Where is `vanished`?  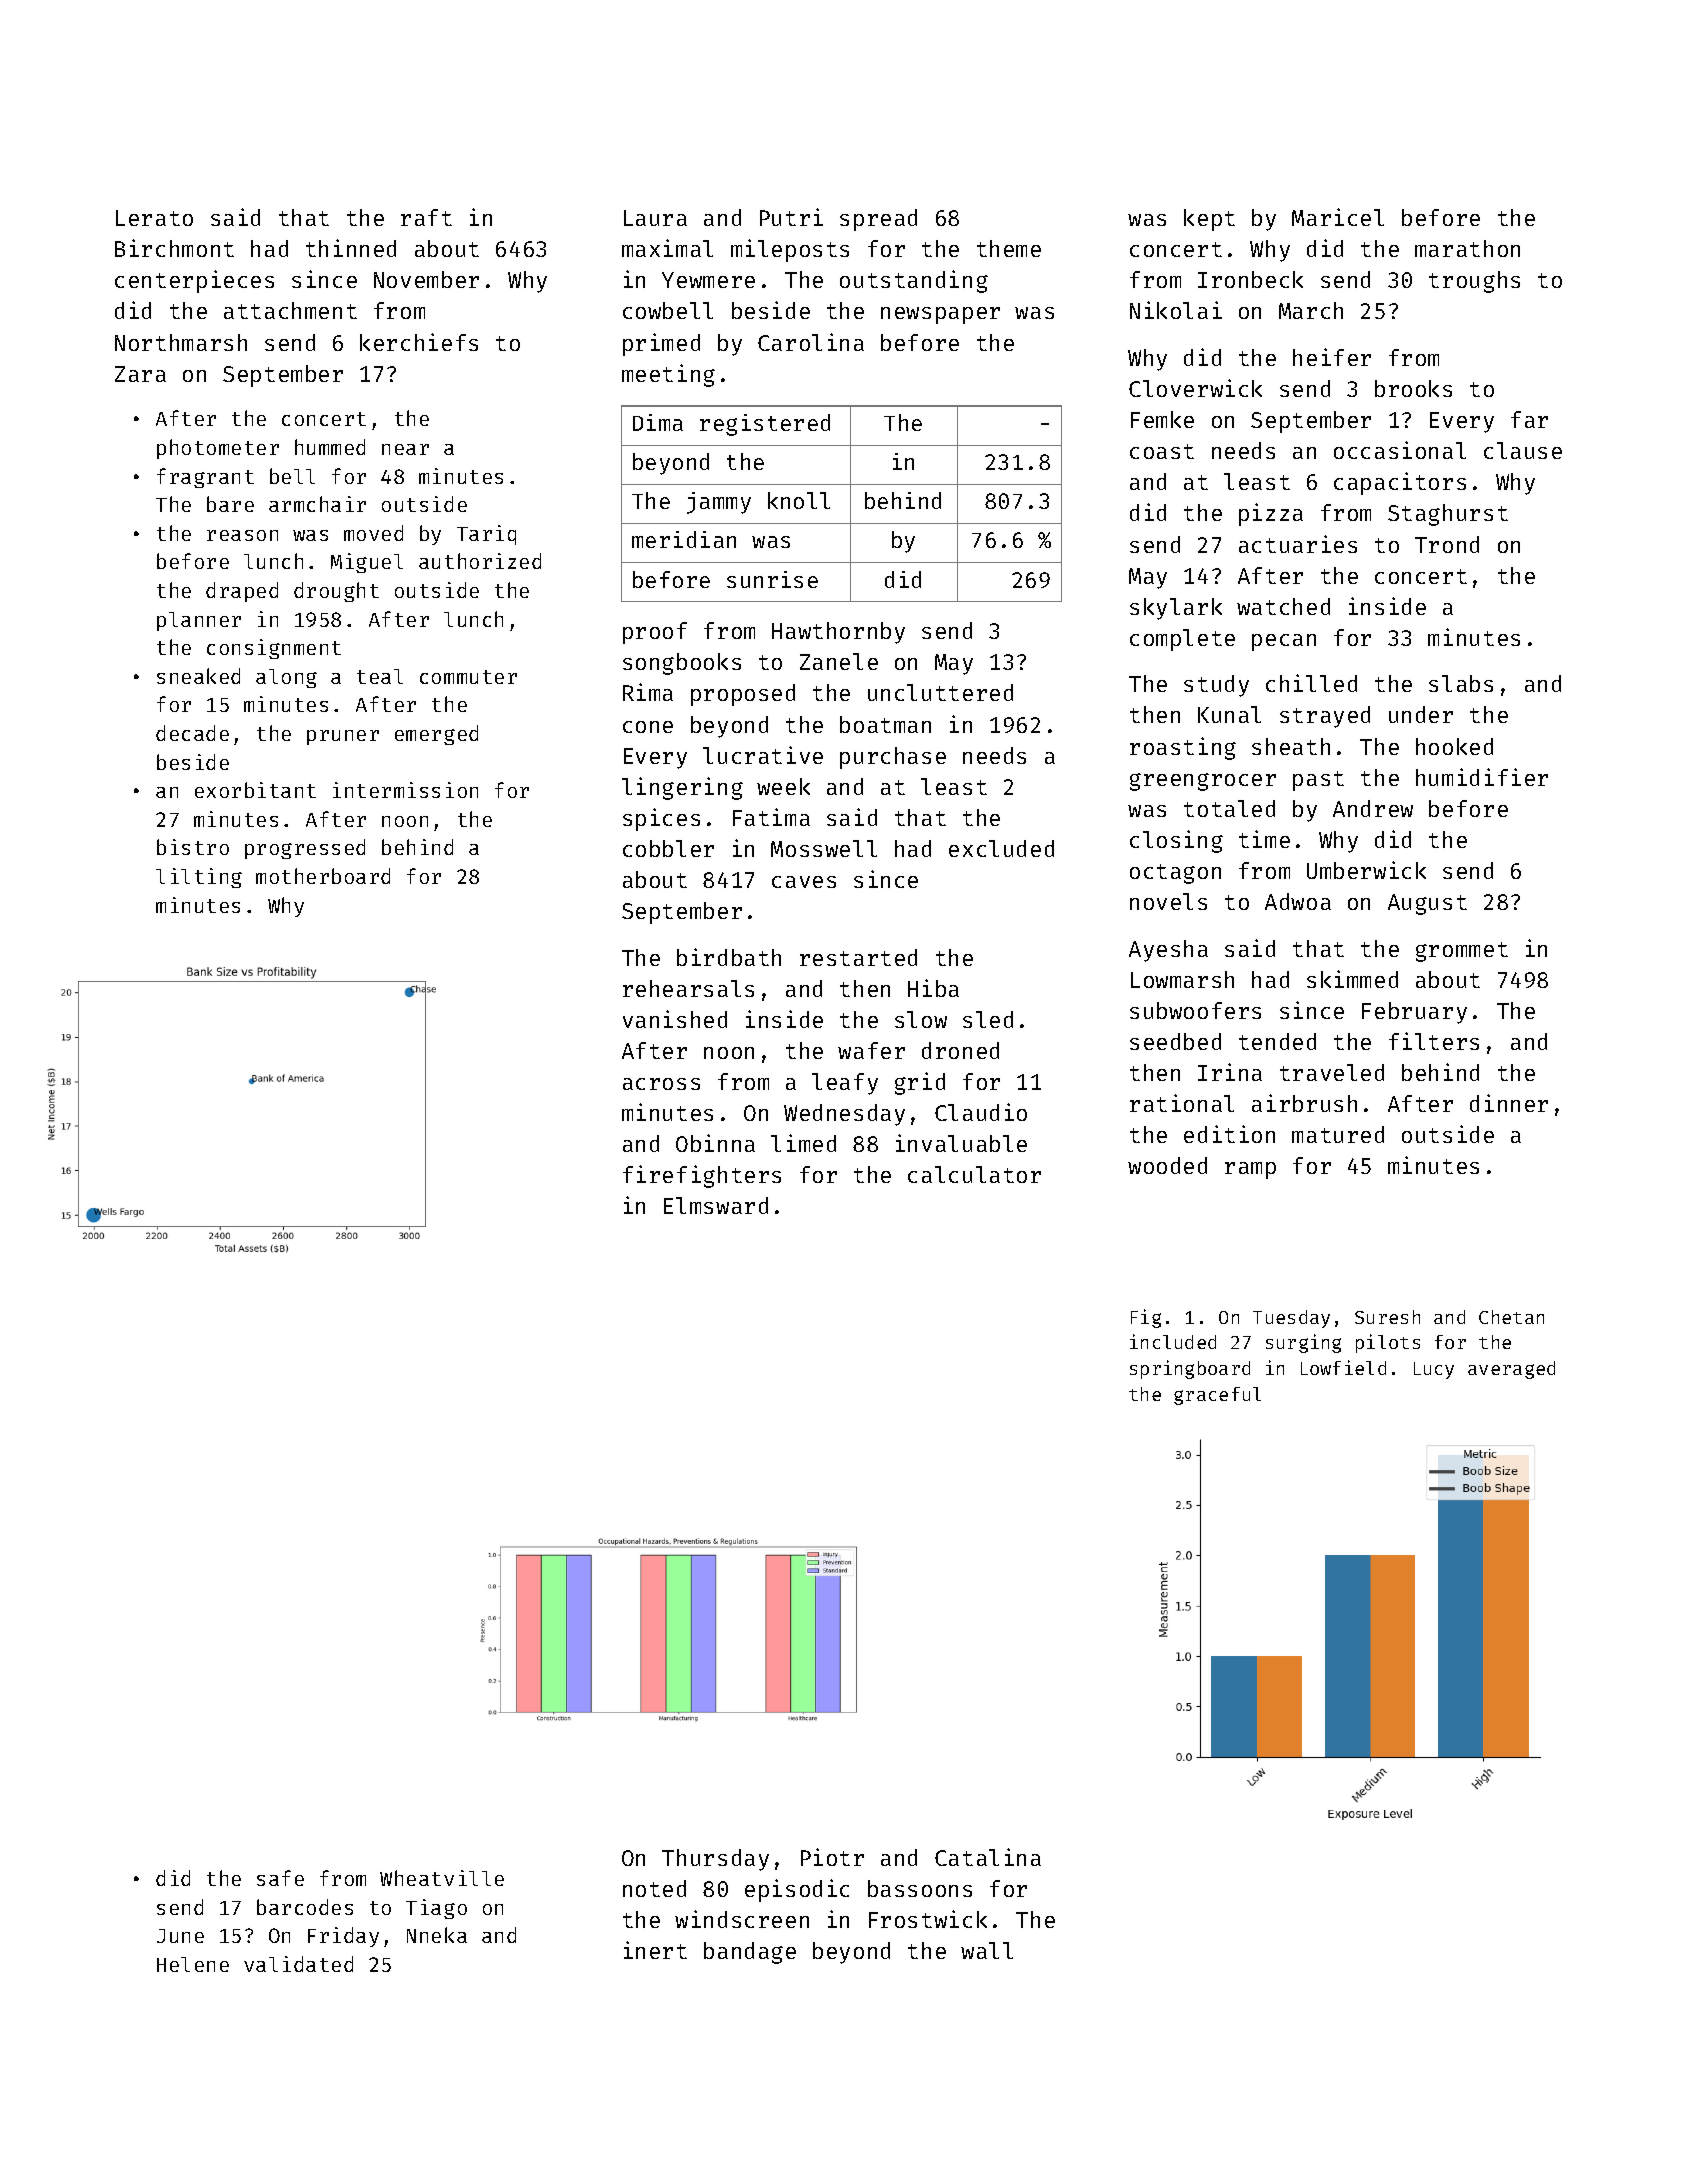
vanished is located at coordinates (675, 1019).
